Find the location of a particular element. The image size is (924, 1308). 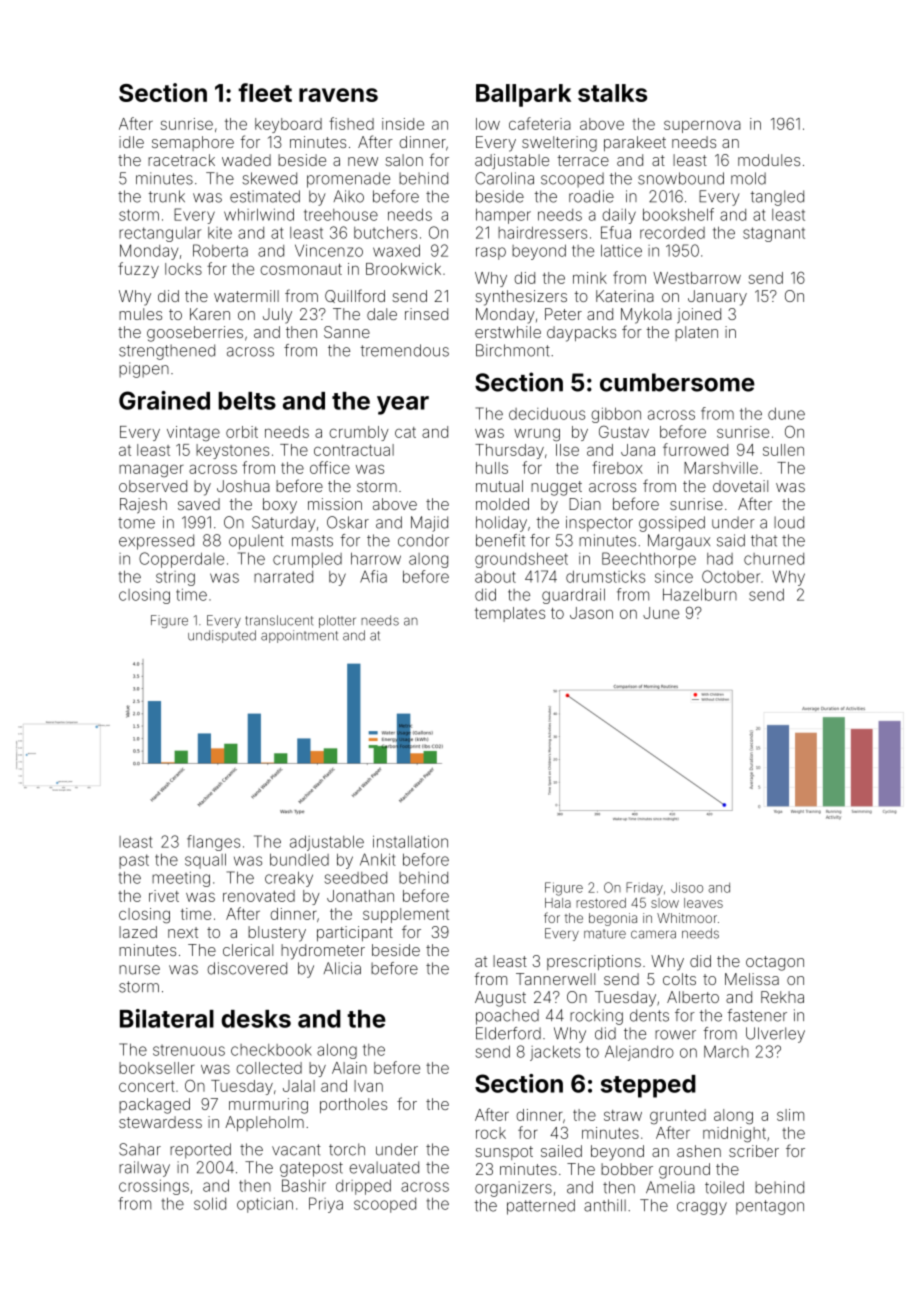

Ballpark is located at coordinates (523, 95).
